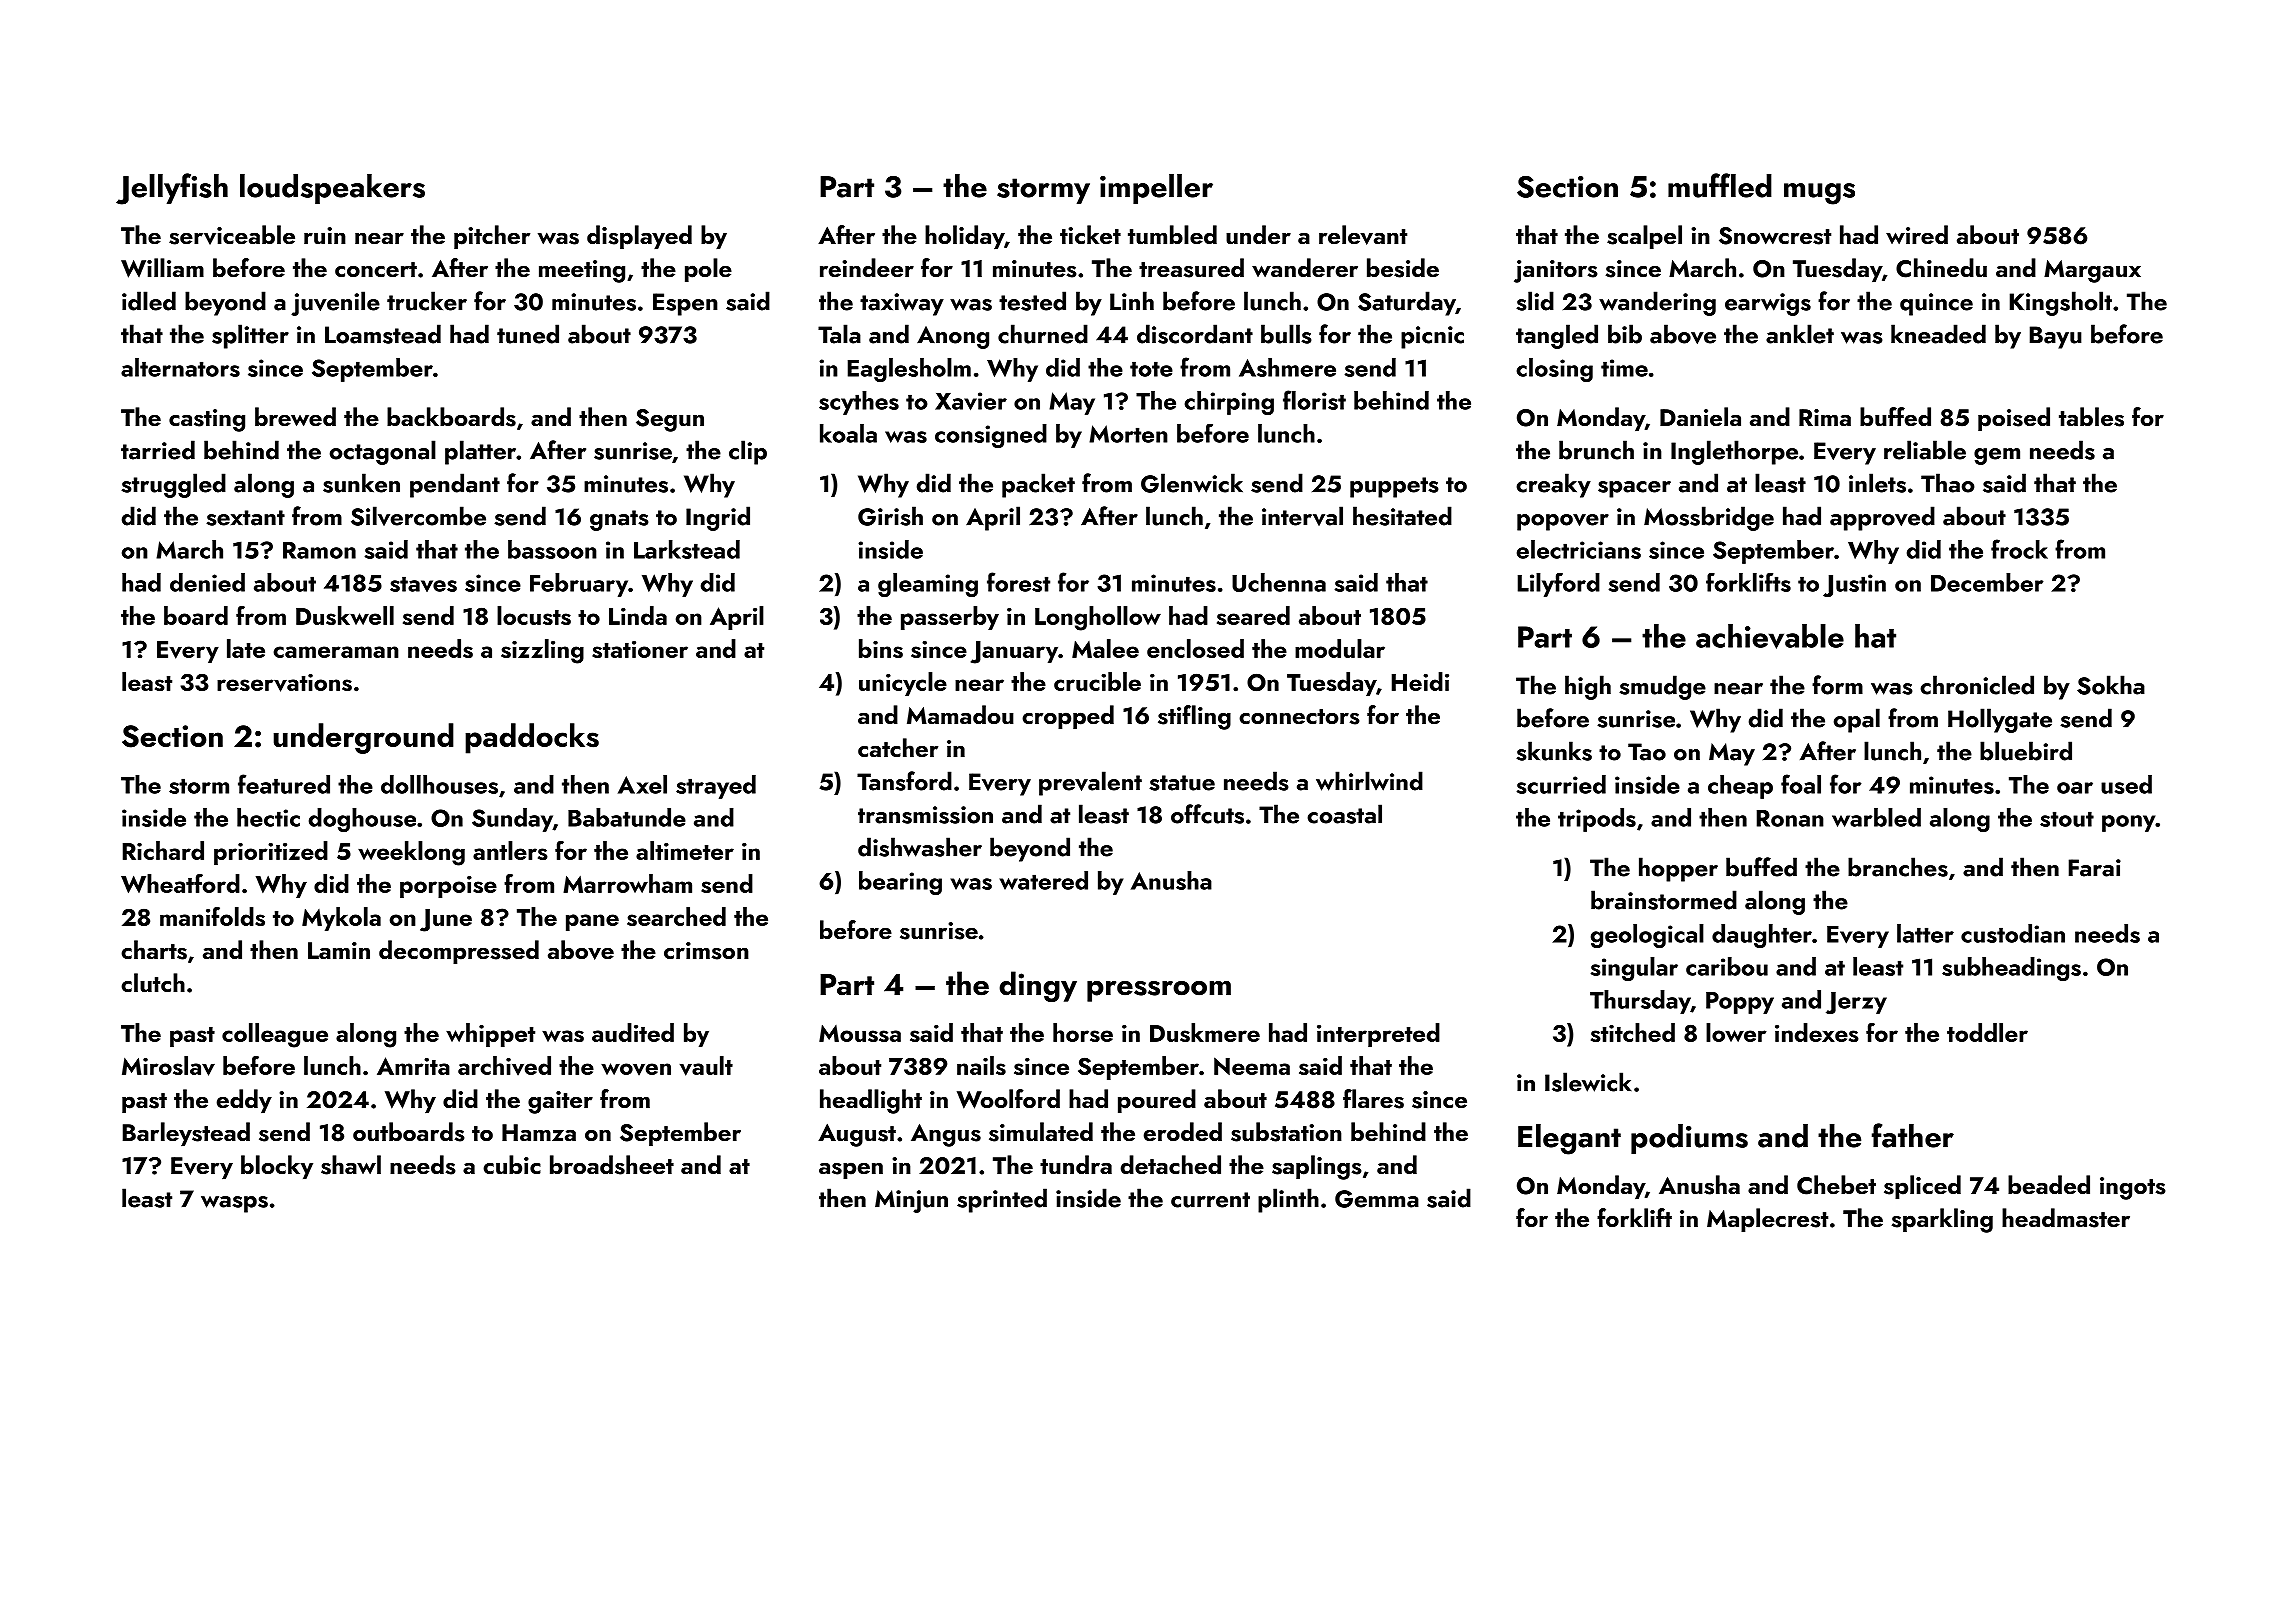 Image resolution: width=2292 pixels, height=1620 pixels. I want to click on bluebird, so click(2026, 751).
